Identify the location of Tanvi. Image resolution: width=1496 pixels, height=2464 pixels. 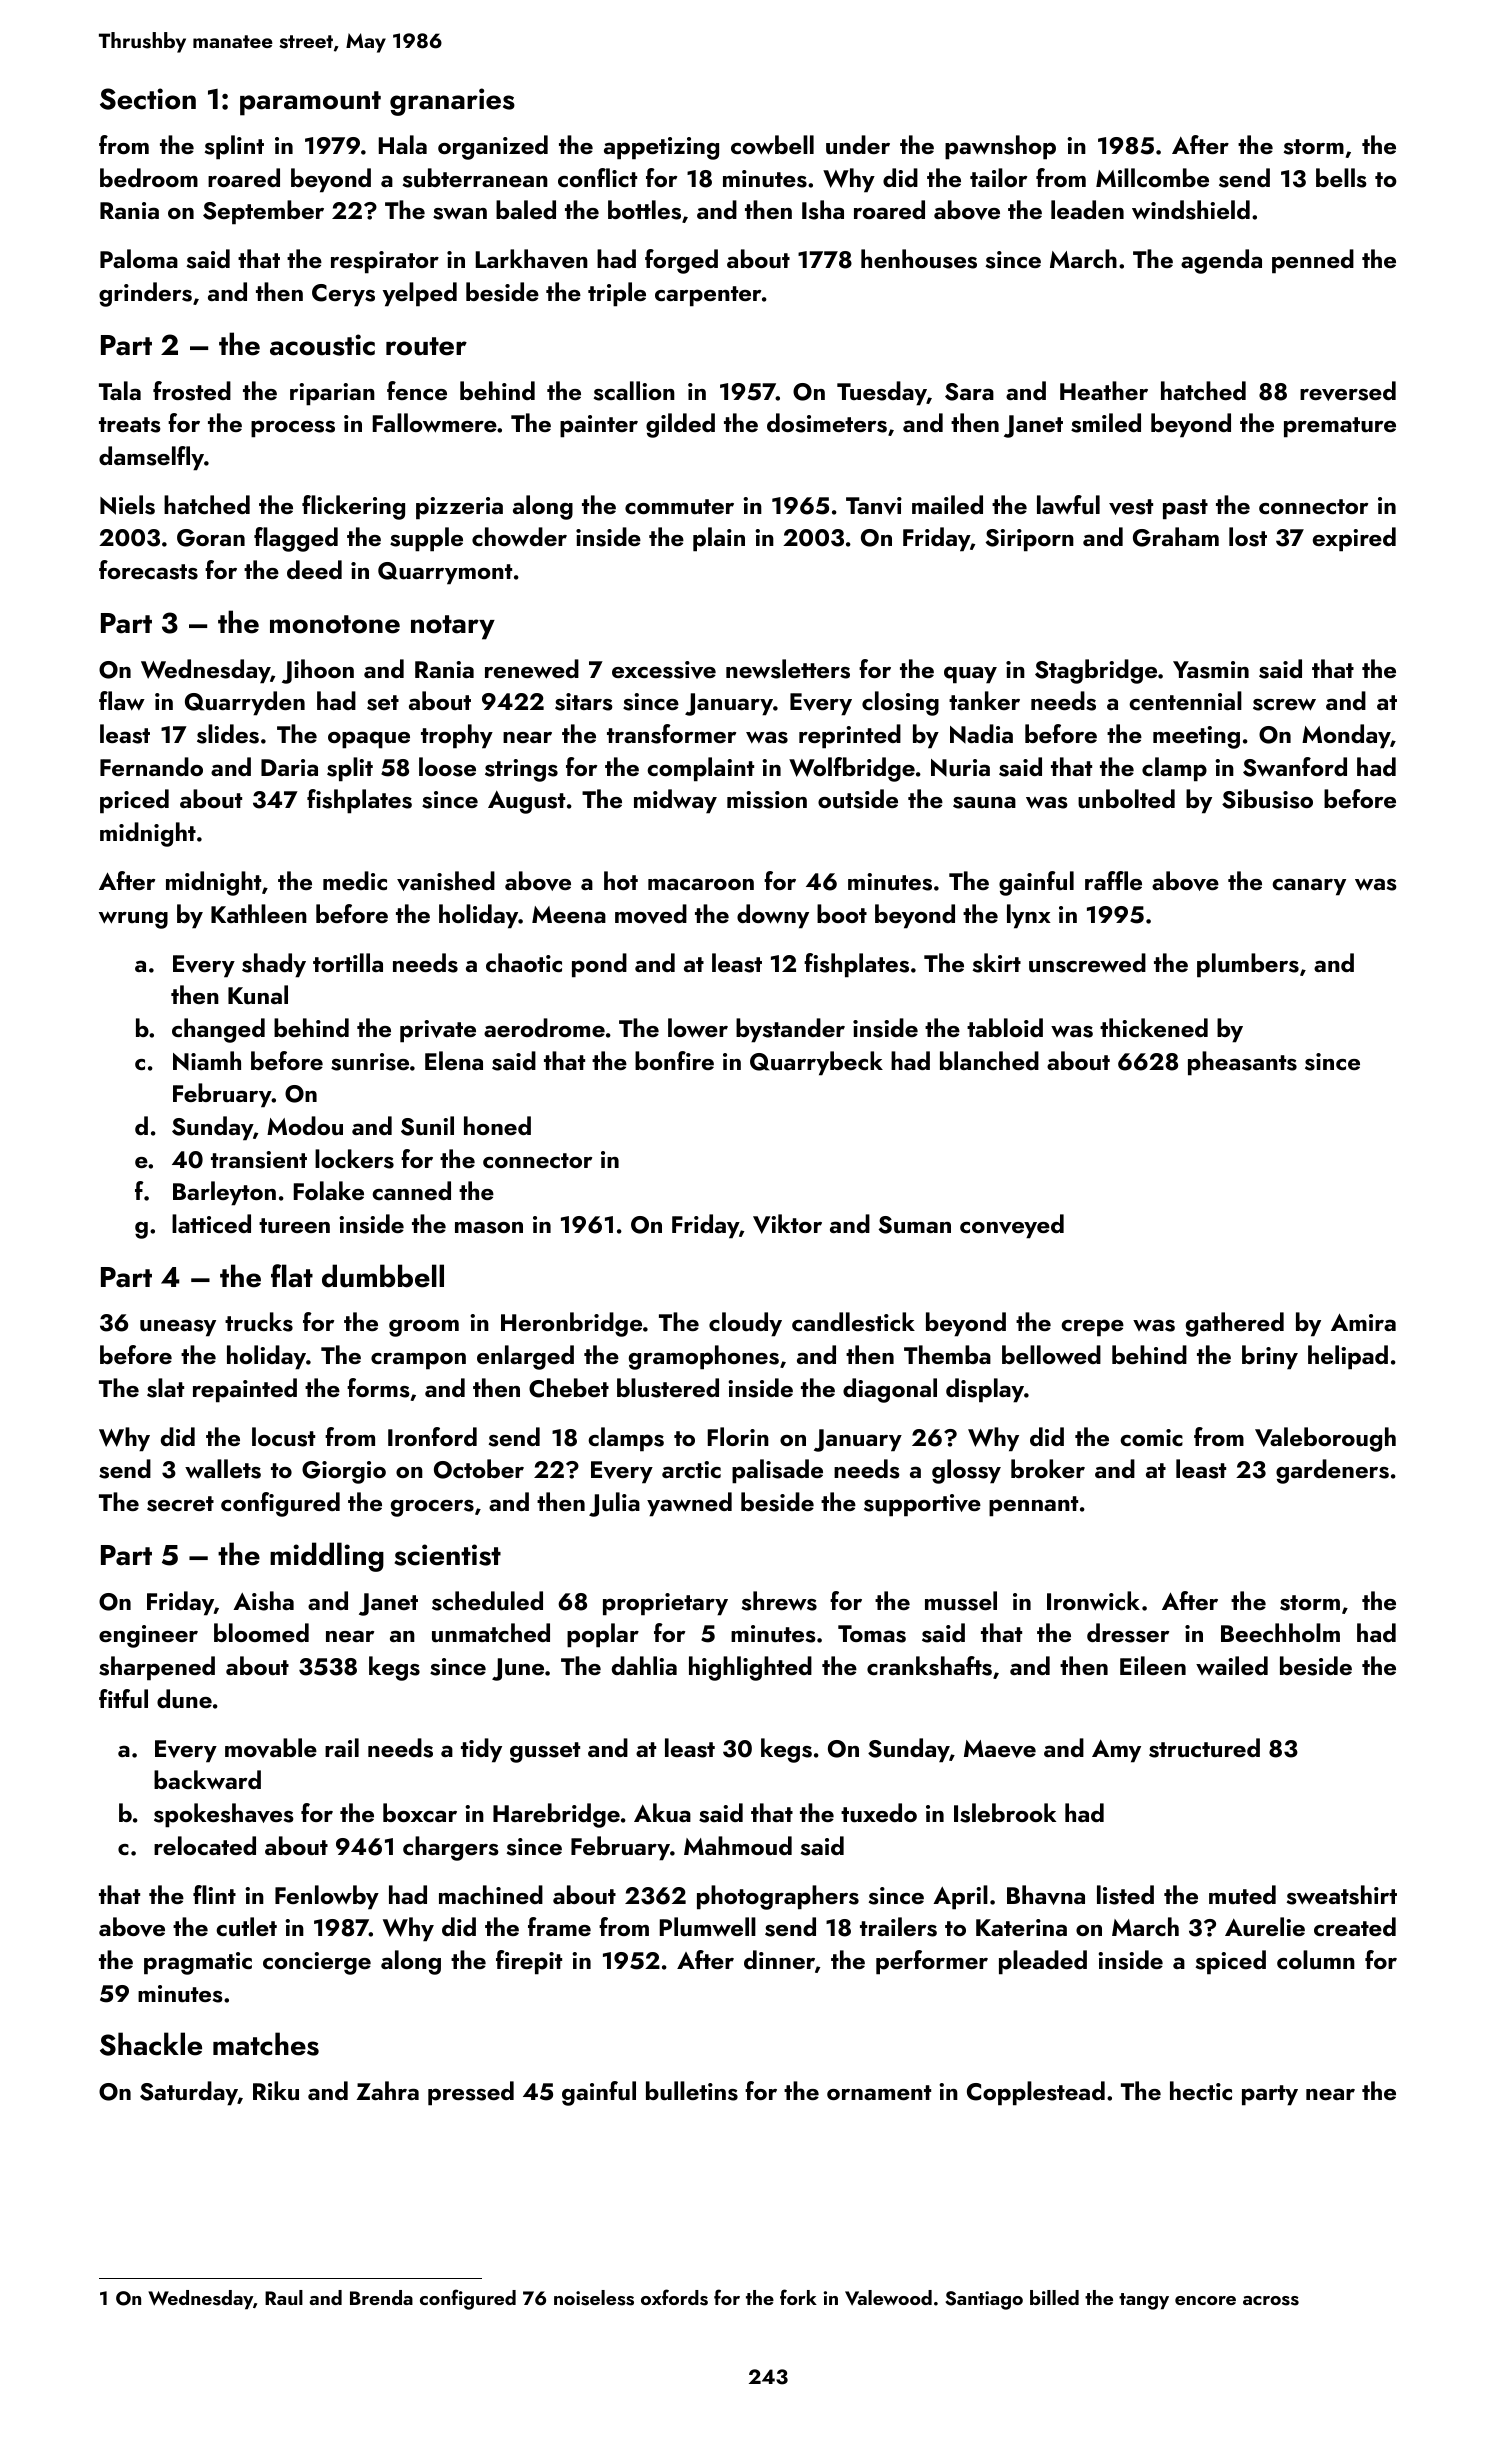
(874, 506).
